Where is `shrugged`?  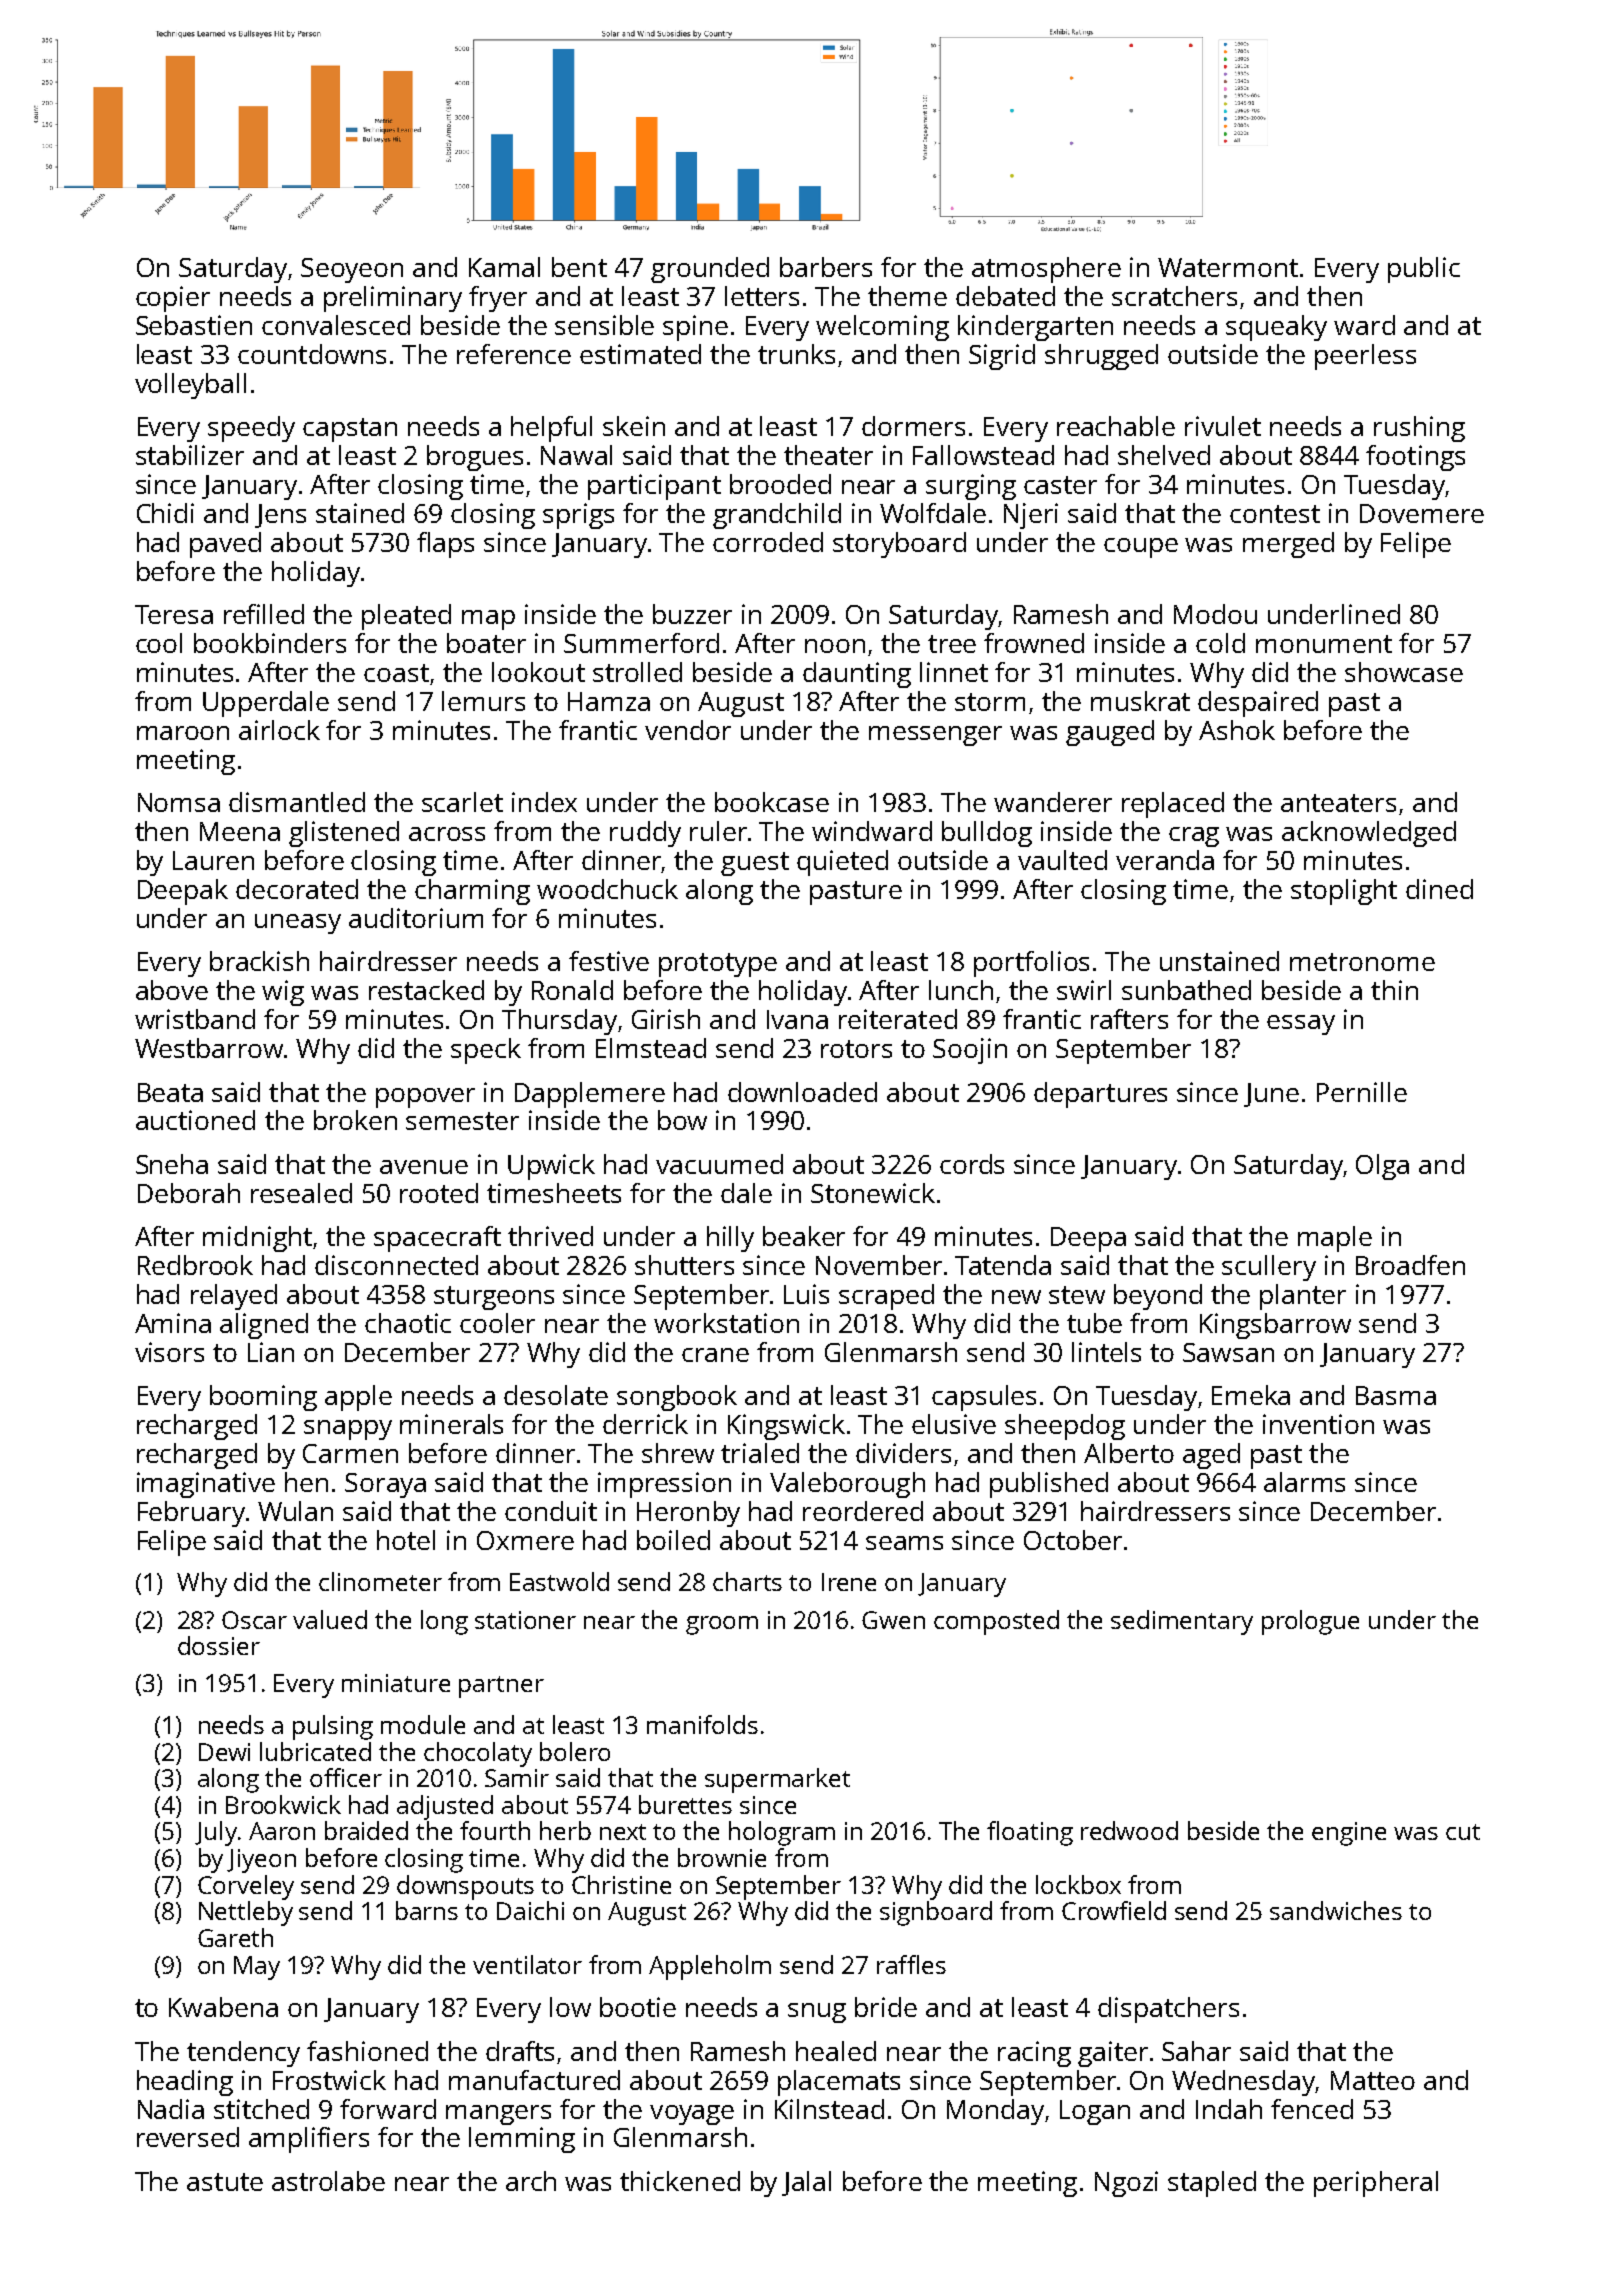
shrugged is located at coordinates (1101, 357).
